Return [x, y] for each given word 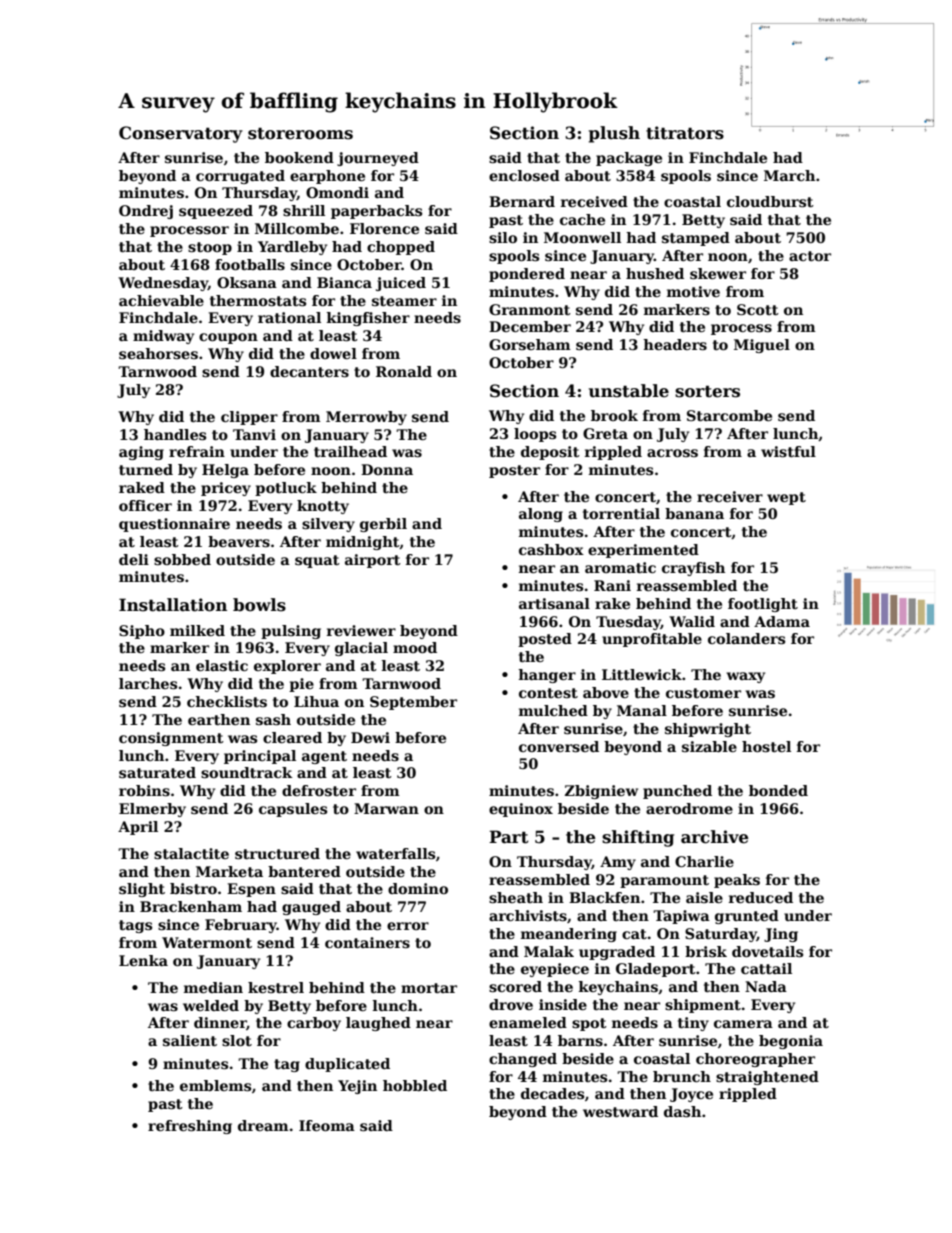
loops [535, 435]
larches [148, 683]
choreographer [755, 1060]
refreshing [190, 1127]
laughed [378, 1024]
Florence [384, 228]
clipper [249, 418]
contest [548, 693]
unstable [629, 391]
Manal [642, 710]
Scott [758, 309]
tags [135, 926]
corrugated [240, 177]
